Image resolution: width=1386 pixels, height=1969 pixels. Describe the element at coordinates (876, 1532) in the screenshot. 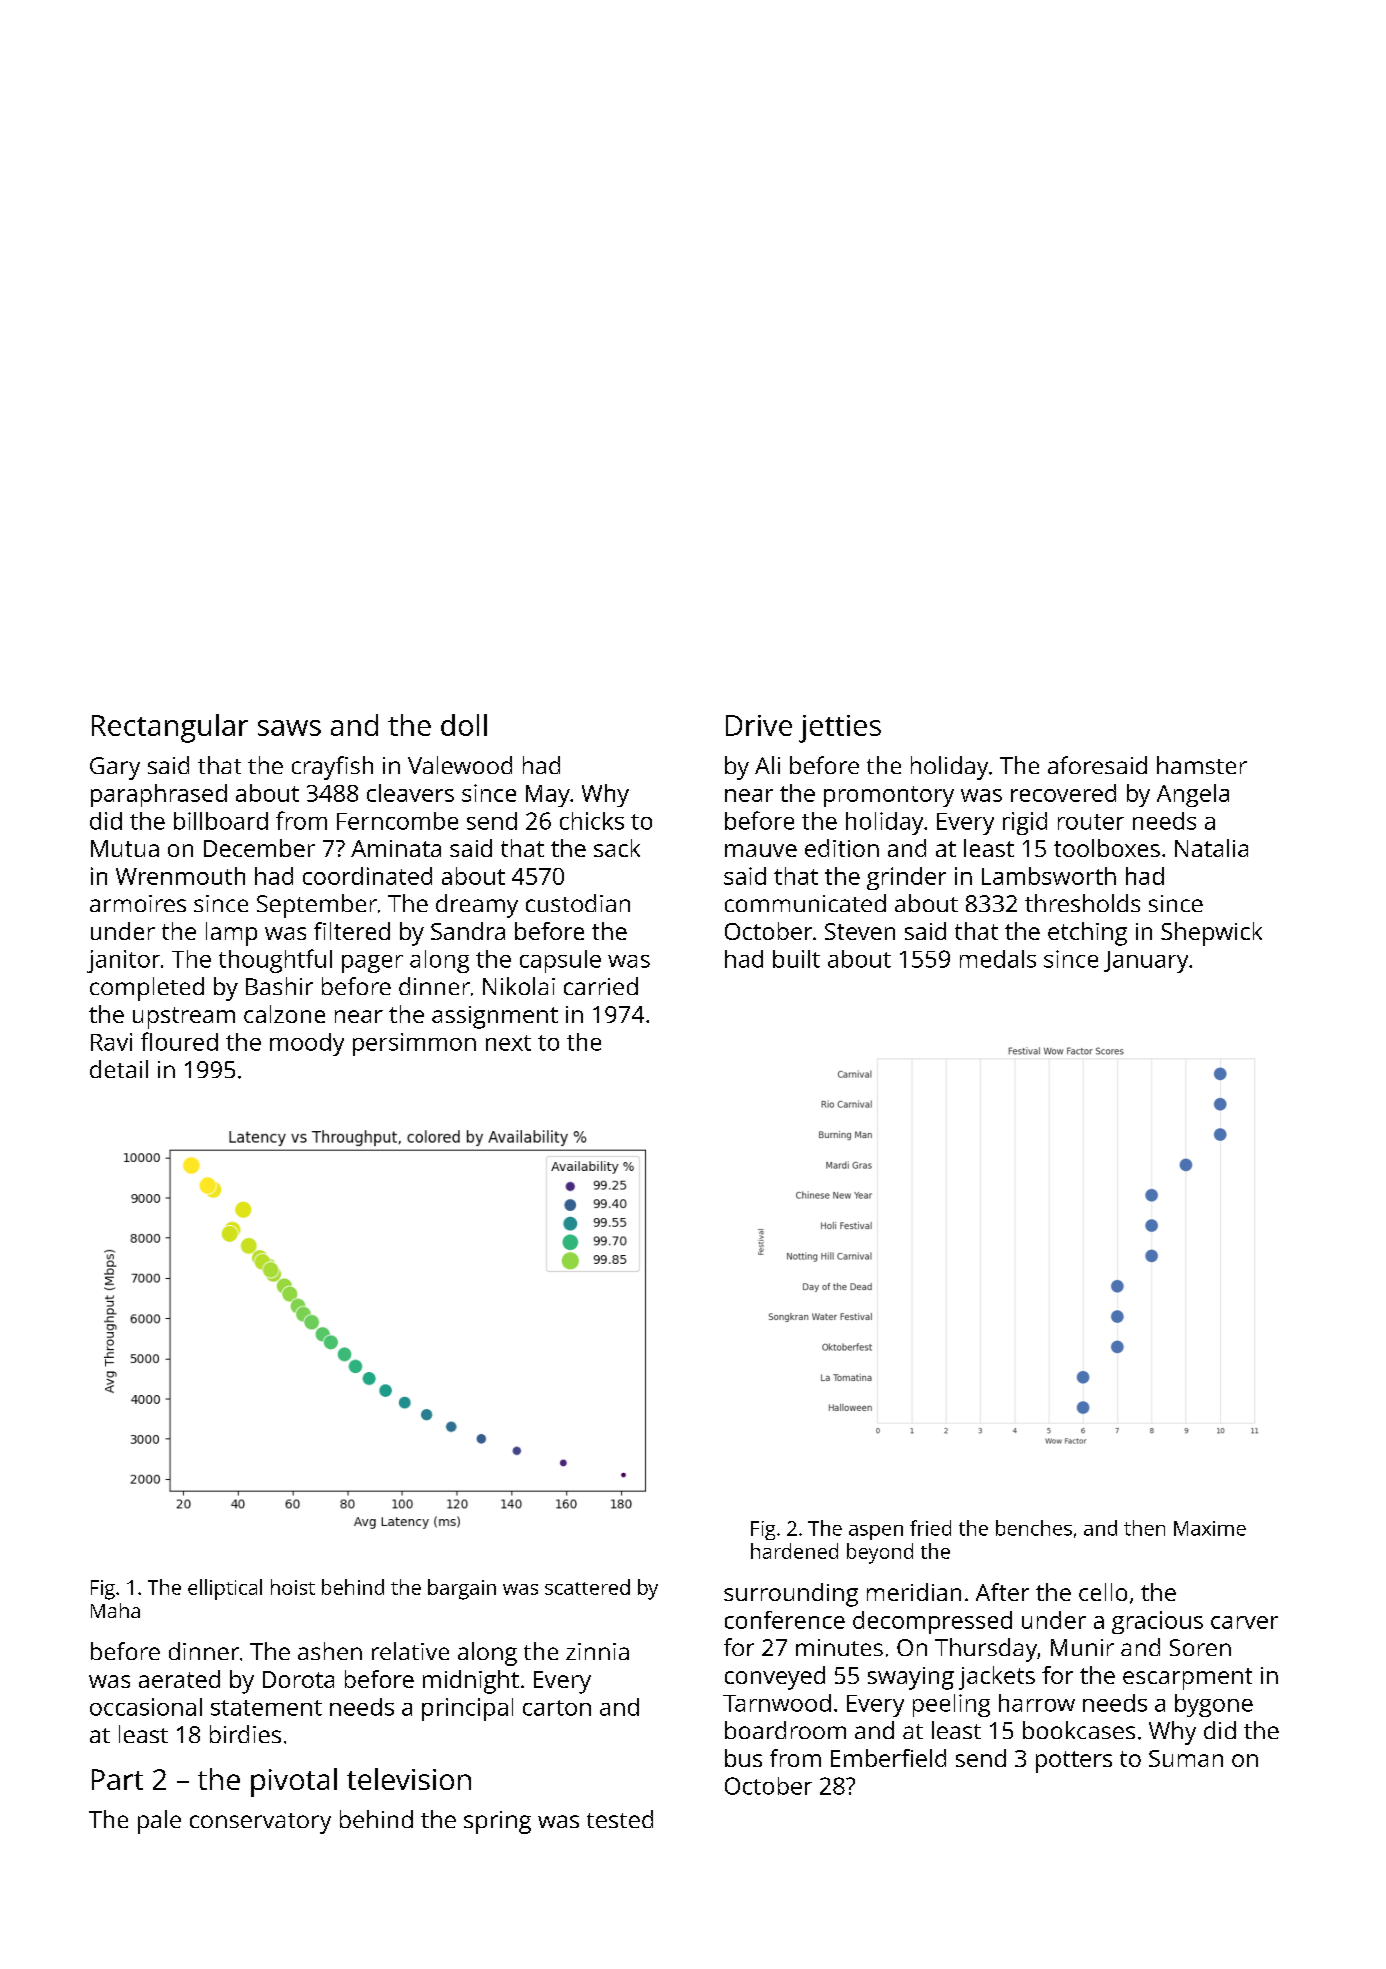

I see `aspen` at that location.
